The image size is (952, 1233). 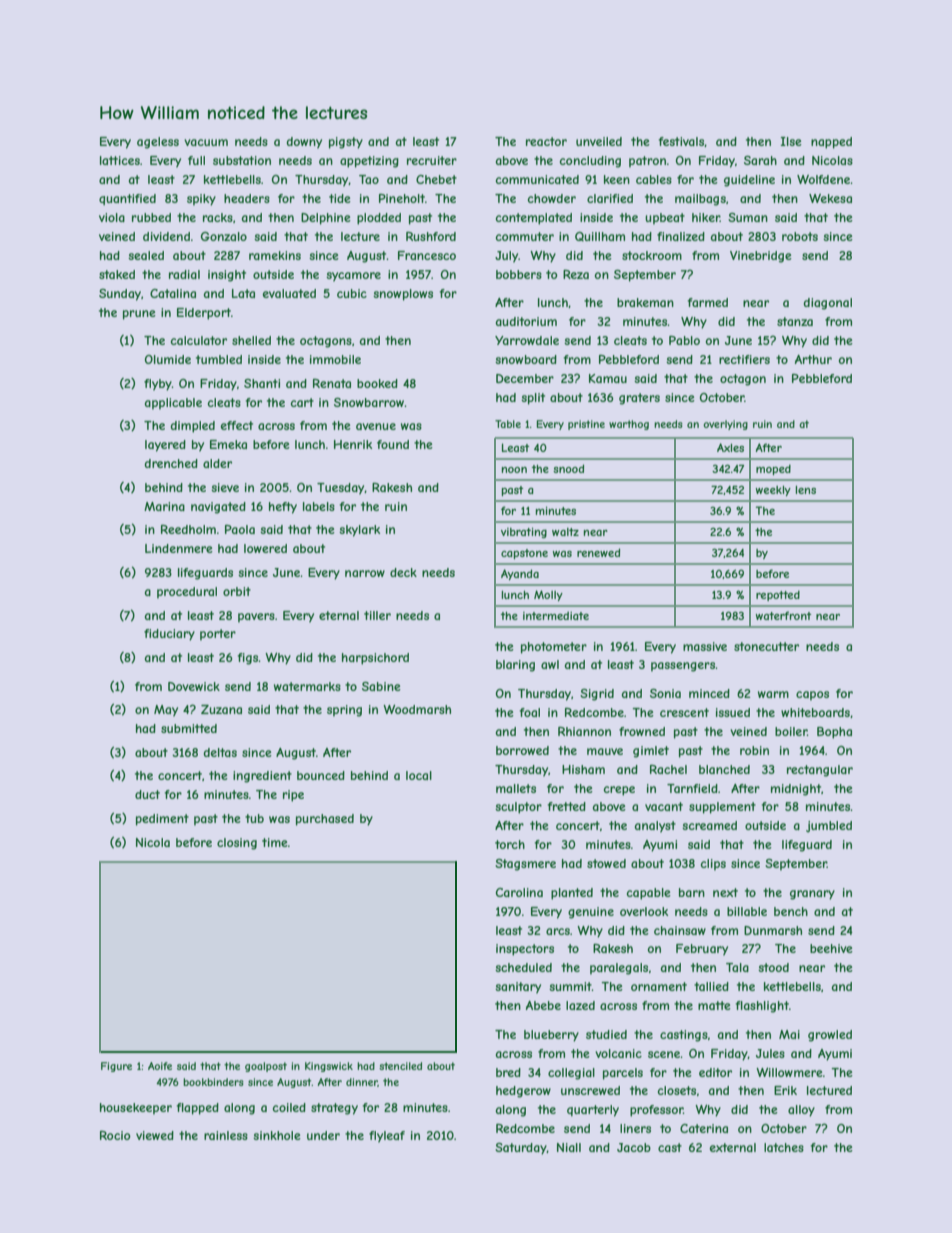 I want to click on Wolfdene, so click(x=824, y=179).
